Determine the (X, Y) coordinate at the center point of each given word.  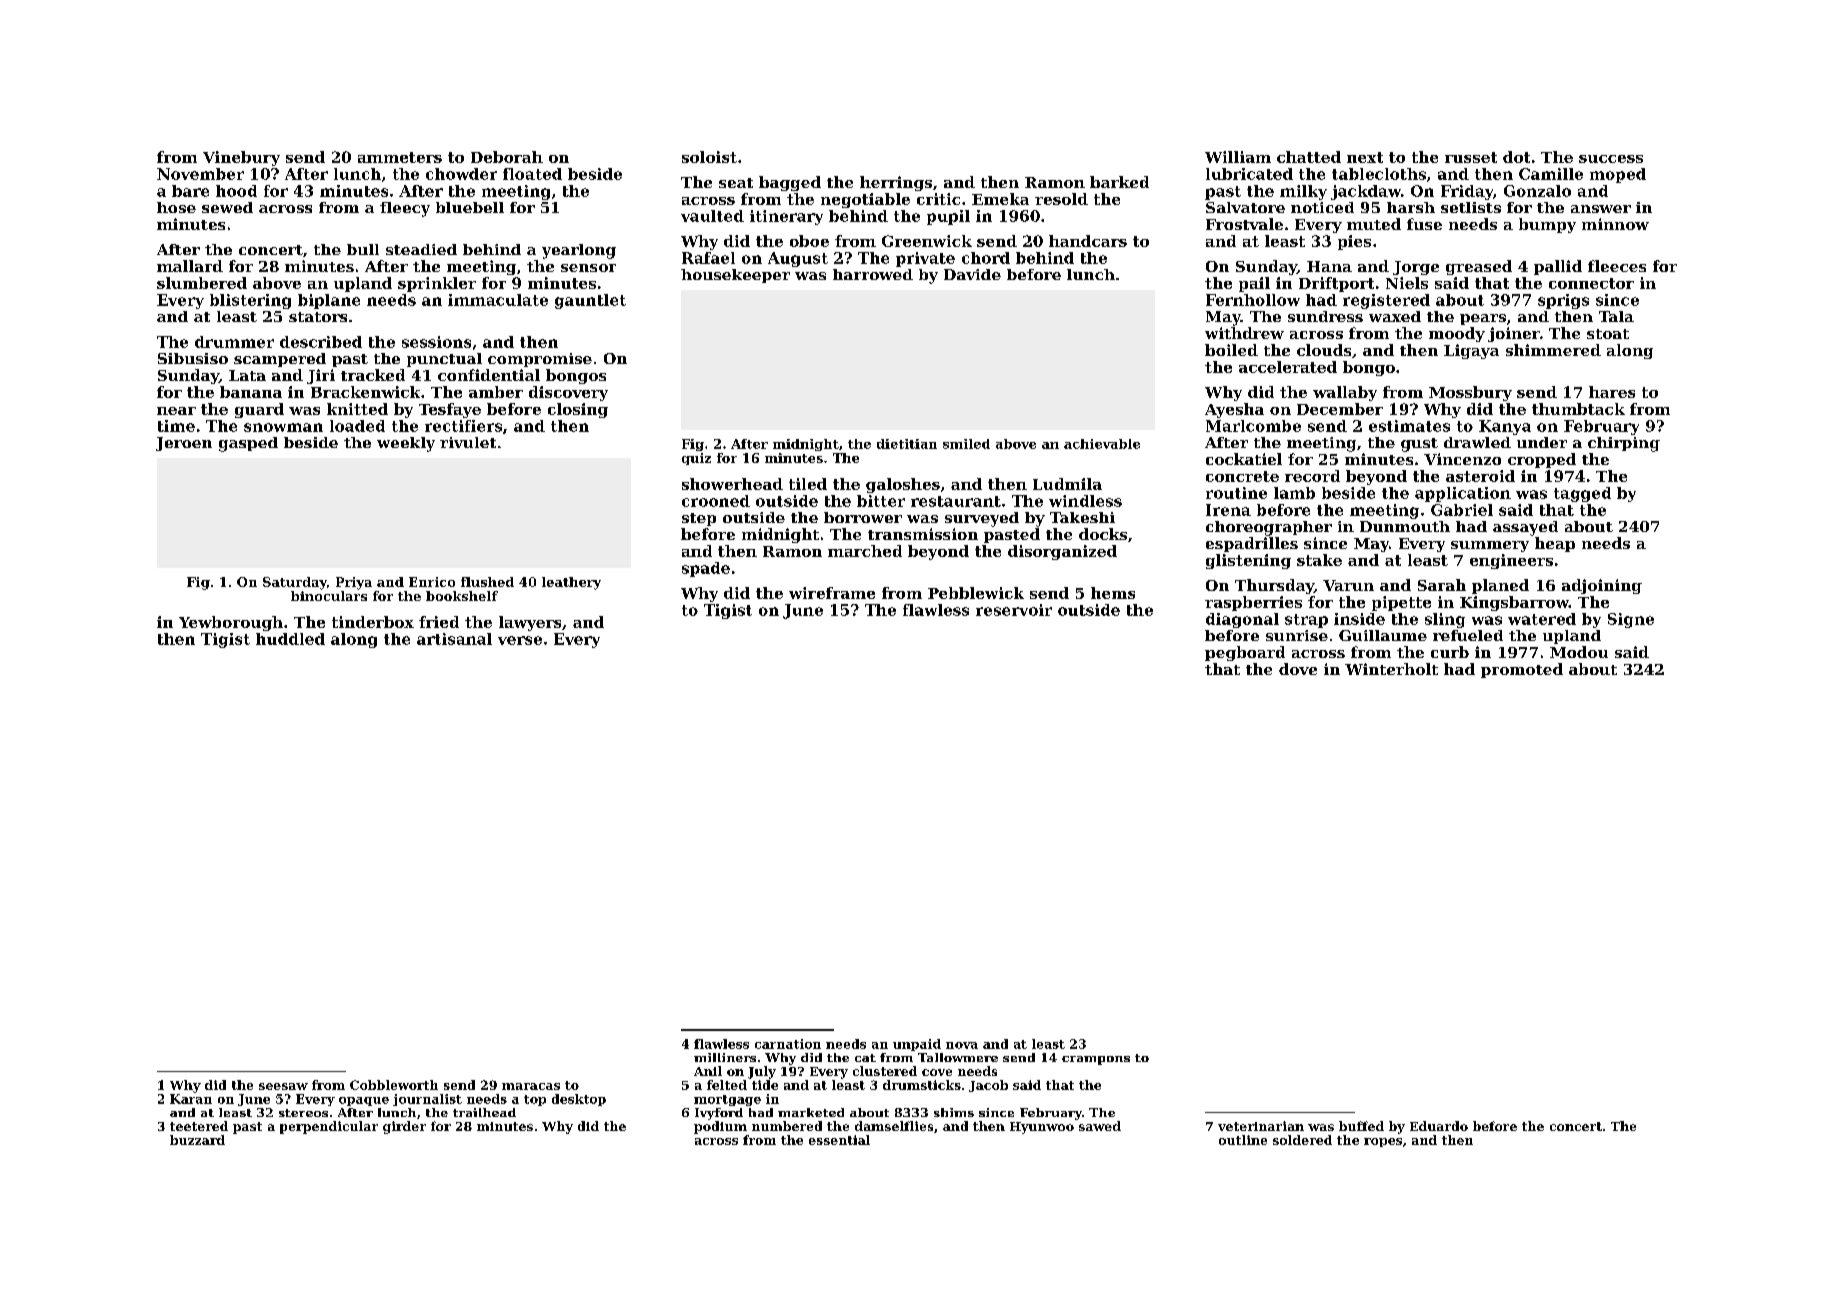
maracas (531, 1086)
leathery (571, 583)
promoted (1522, 670)
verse (520, 640)
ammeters (400, 157)
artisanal (454, 639)
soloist (709, 157)
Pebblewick (976, 593)
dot (1516, 157)
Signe (1631, 620)
